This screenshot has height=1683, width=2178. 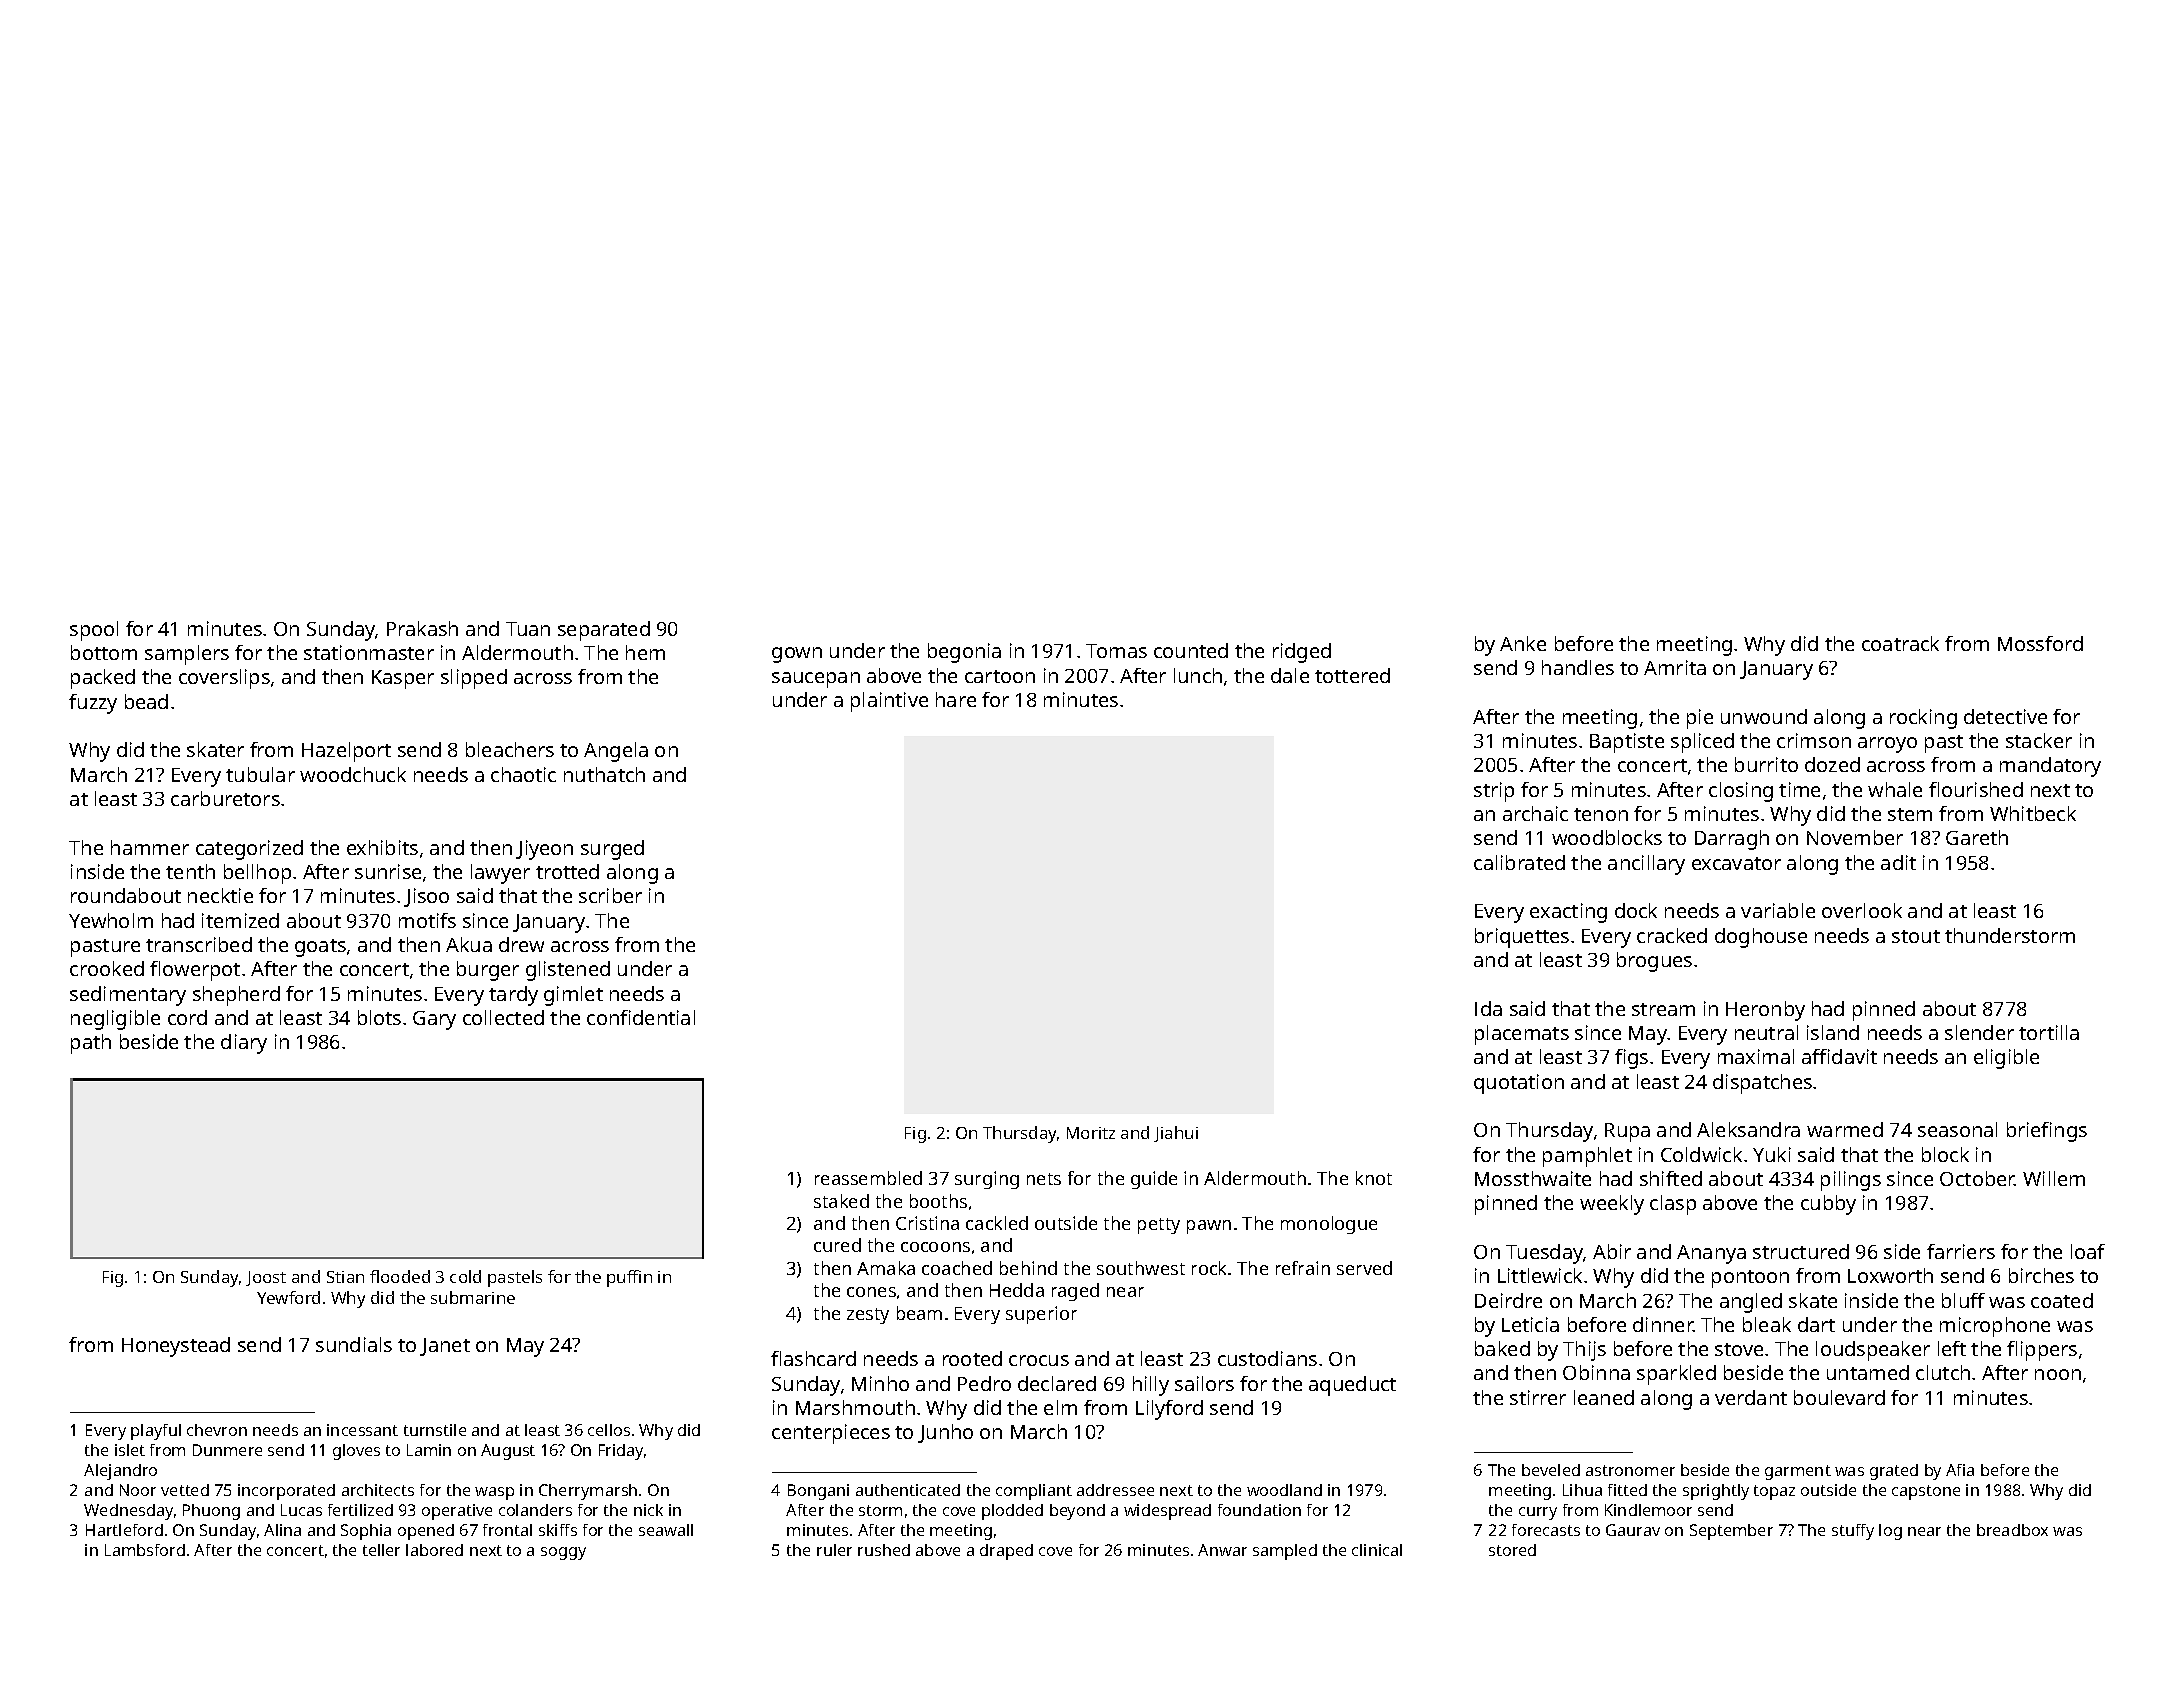 I want to click on collected, so click(x=503, y=1017).
